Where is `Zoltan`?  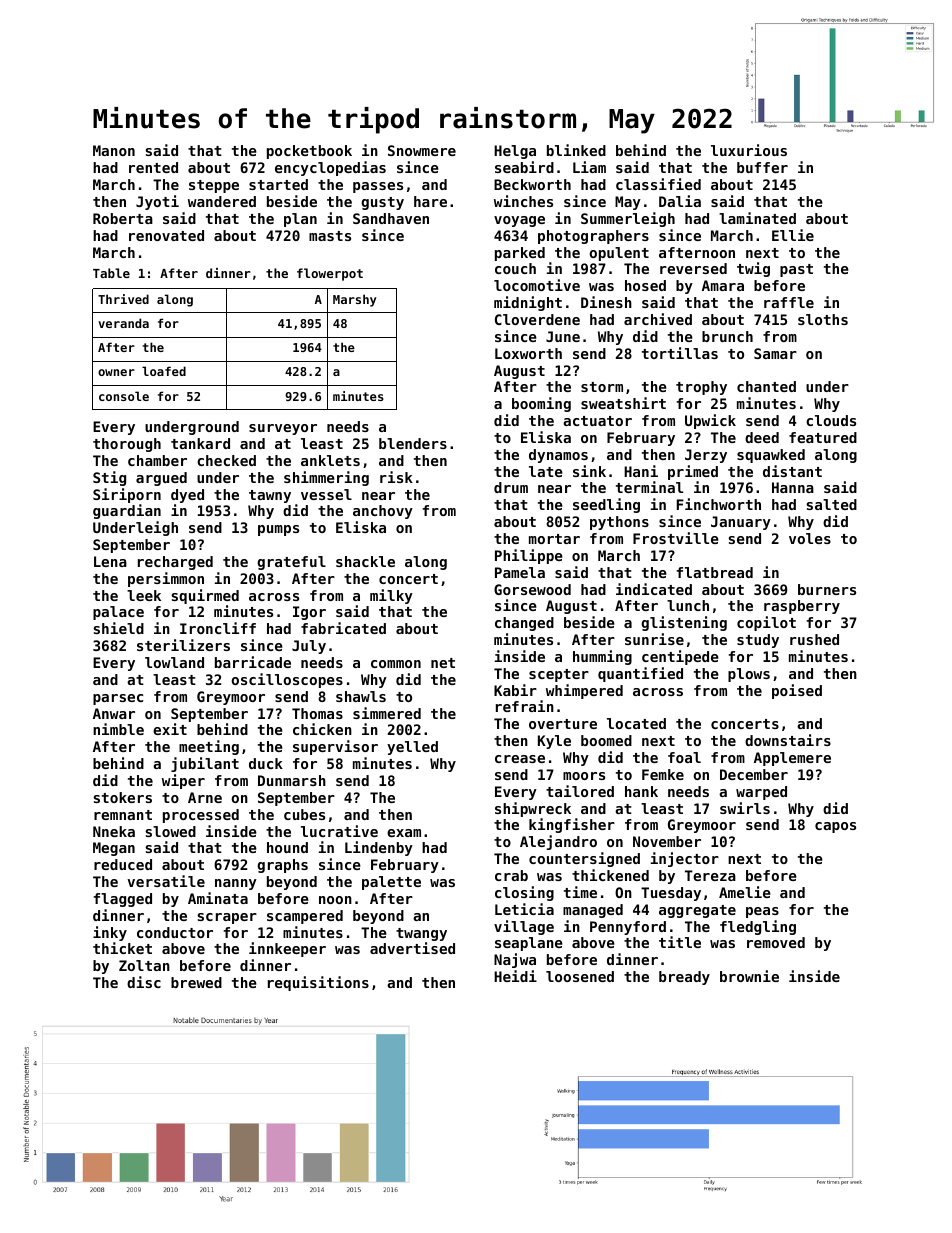 Zoltan is located at coordinates (144, 965).
